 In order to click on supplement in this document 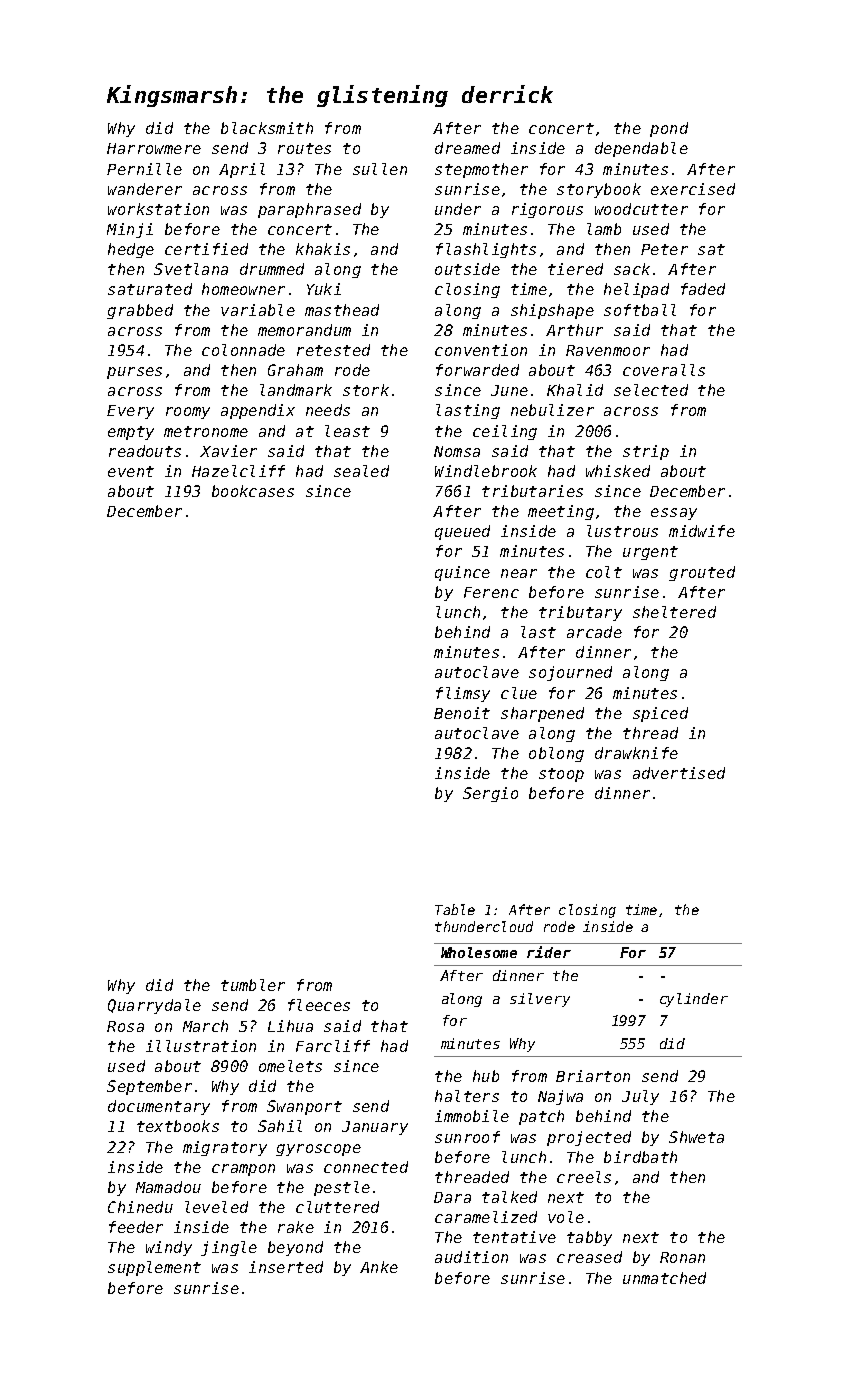, I will do `click(154, 1268)`.
